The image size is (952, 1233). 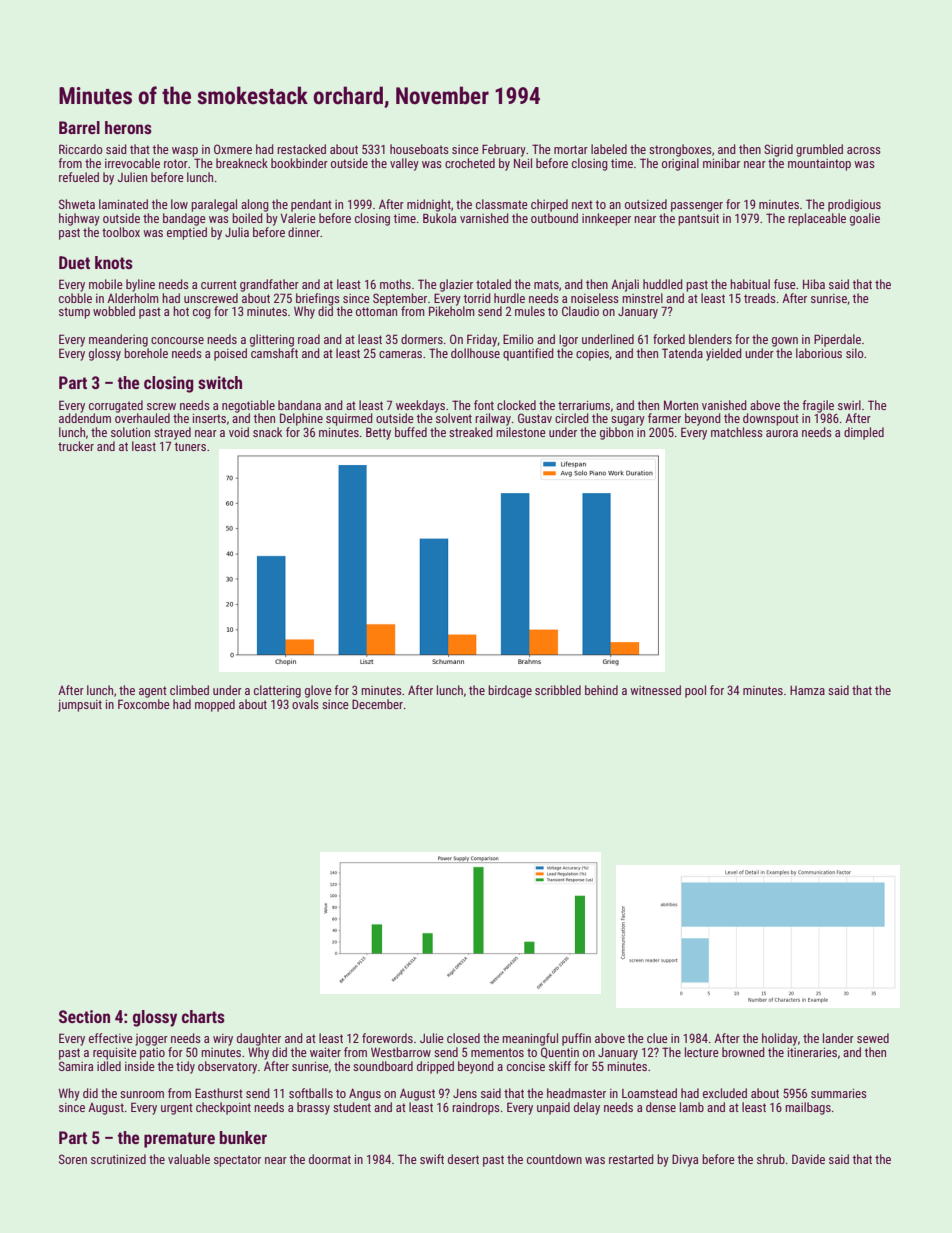 What do you see at coordinates (116, 406) in the page?
I see `corrugated` at bounding box center [116, 406].
